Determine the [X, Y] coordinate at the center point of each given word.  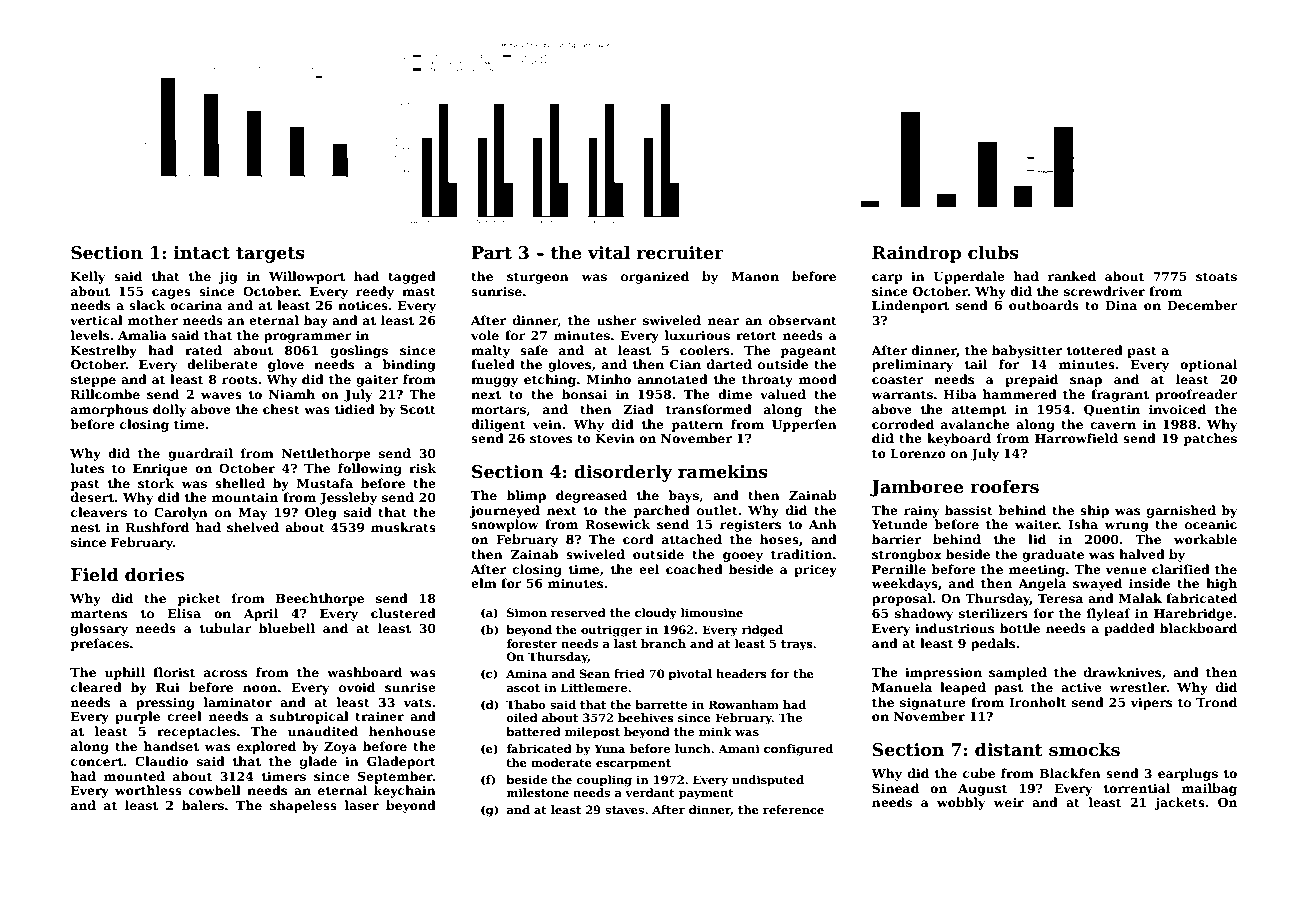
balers [203, 805]
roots [239, 379]
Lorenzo [918, 453]
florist [174, 672]
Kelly [88, 277]
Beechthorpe [320, 599]
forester [531, 643]
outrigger [611, 631]
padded [1129, 629]
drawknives [1122, 672]
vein [547, 424]
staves [624, 810]
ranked [1072, 276]
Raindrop [916, 254]
